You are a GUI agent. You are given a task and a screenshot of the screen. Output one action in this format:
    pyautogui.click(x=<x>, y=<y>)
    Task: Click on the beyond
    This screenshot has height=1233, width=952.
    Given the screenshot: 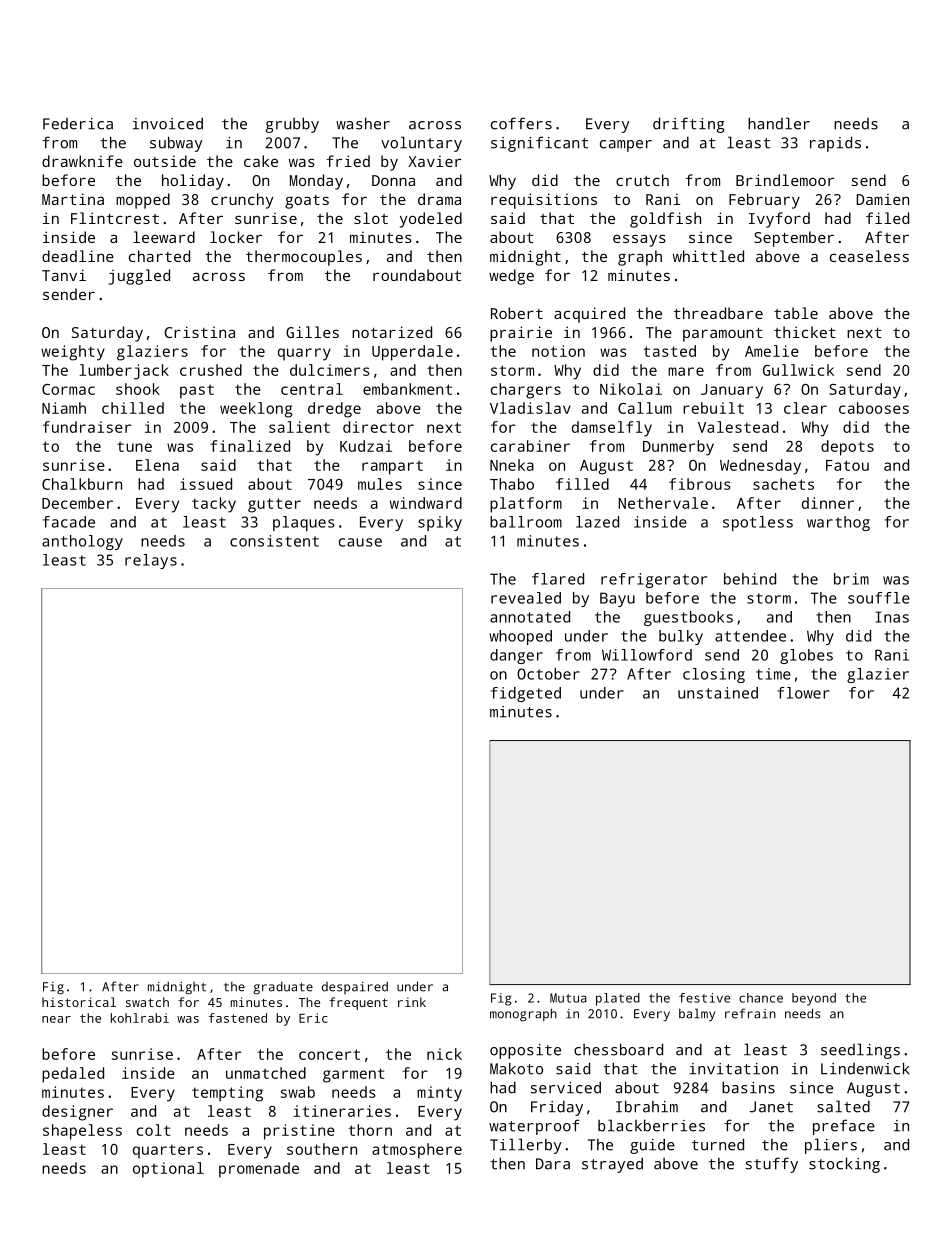 What is the action you would take?
    pyautogui.click(x=814, y=999)
